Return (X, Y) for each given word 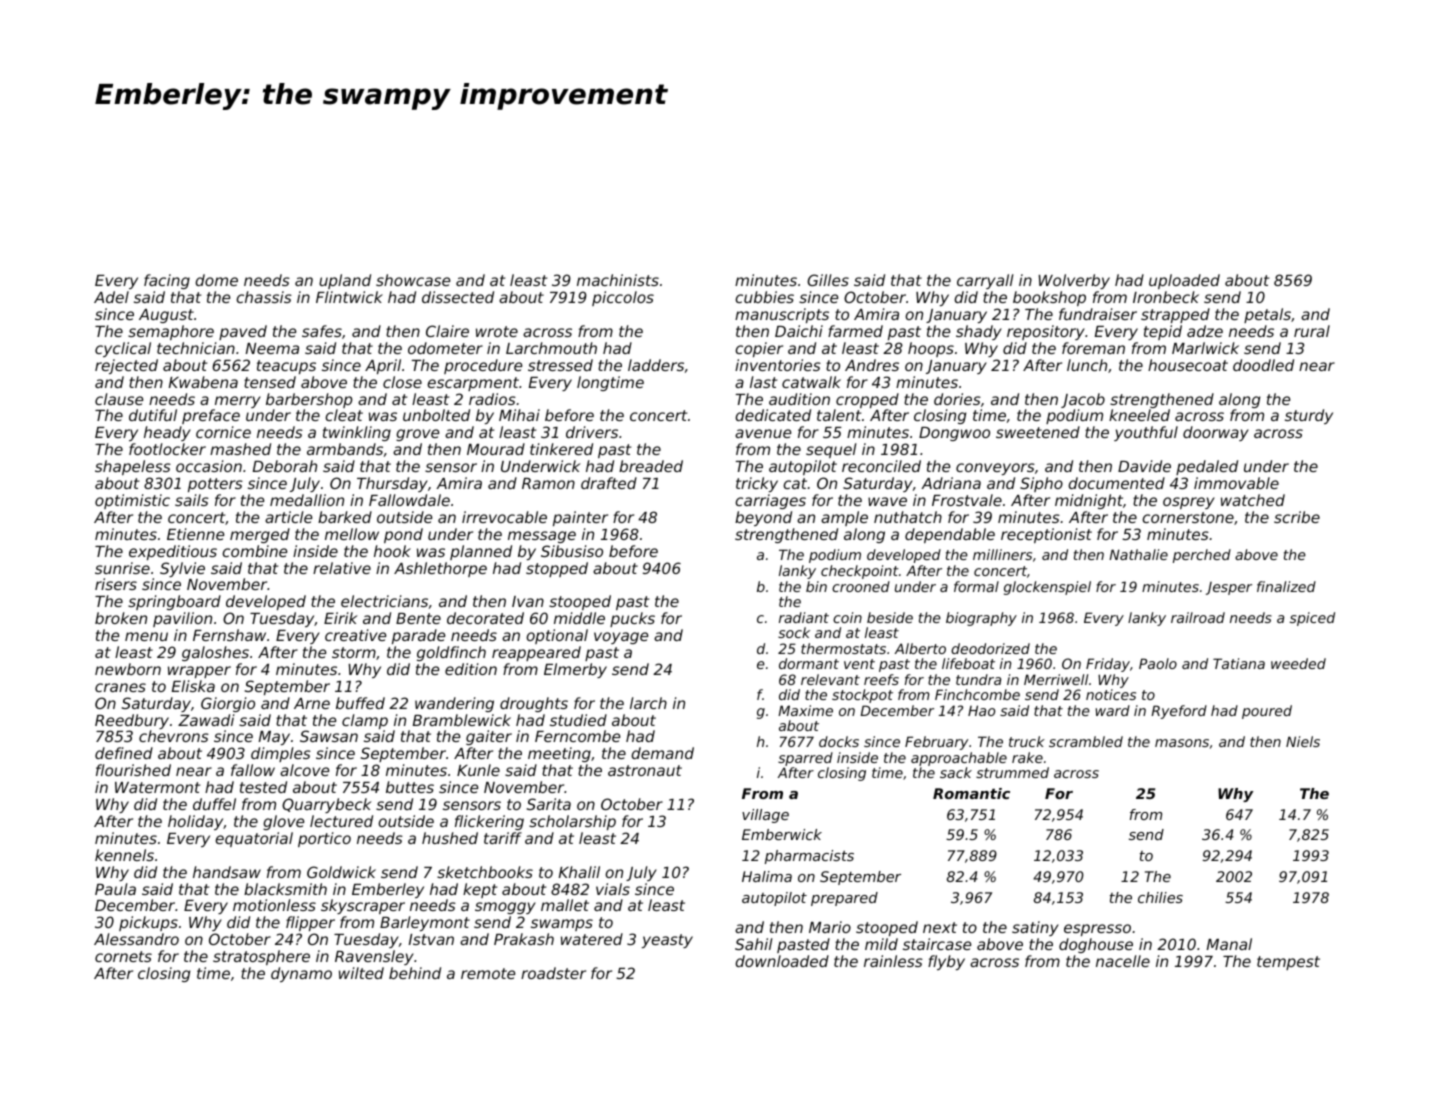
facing (167, 281)
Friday (1108, 665)
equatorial (254, 839)
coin (847, 617)
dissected (458, 297)
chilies (1160, 897)
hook (392, 551)
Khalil (579, 872)
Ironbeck (1166, 297)
